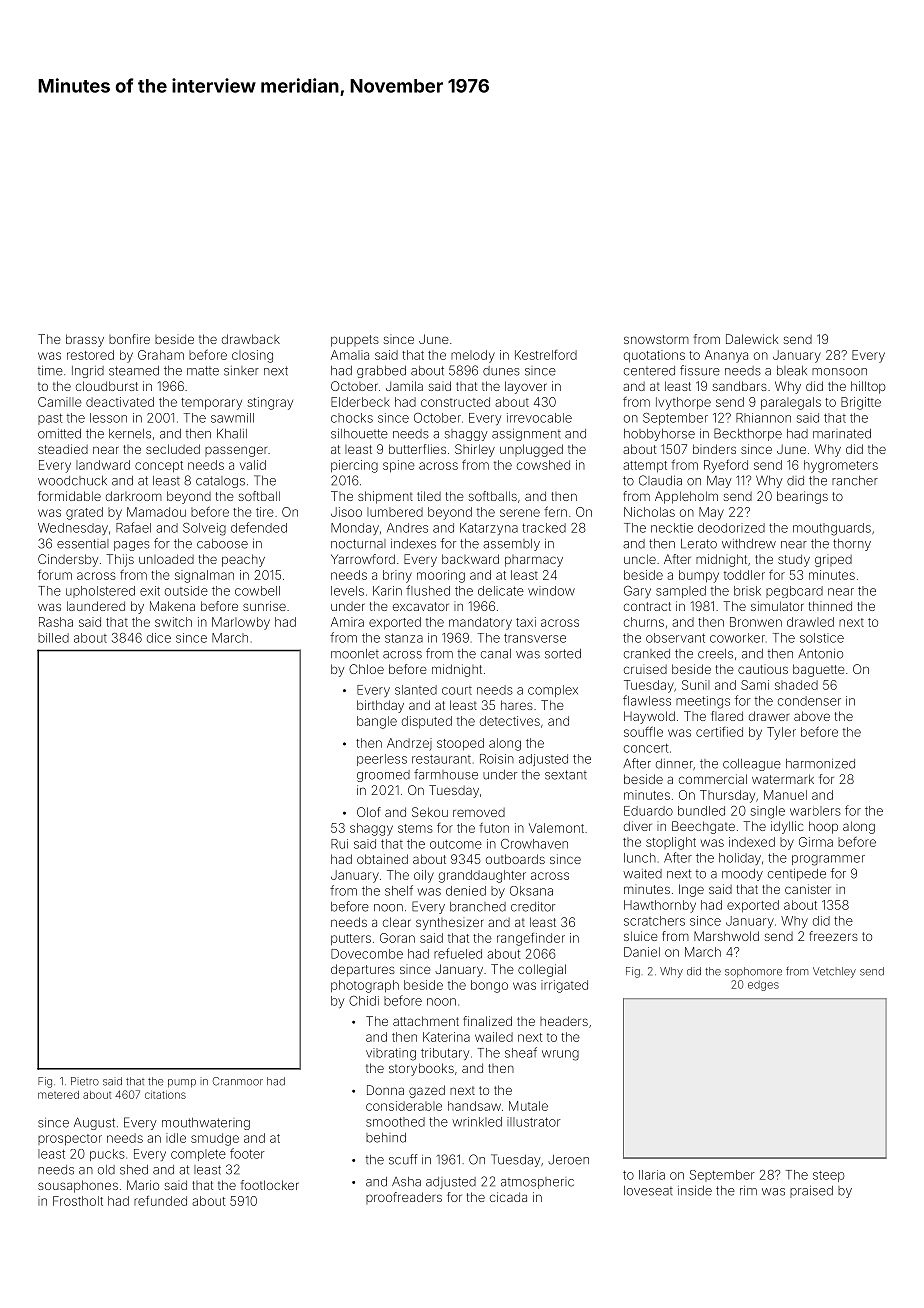  What do you see at coordinates (830, 606) in the screenshot?
I see `thinned` at bounding box center [830, 606].
